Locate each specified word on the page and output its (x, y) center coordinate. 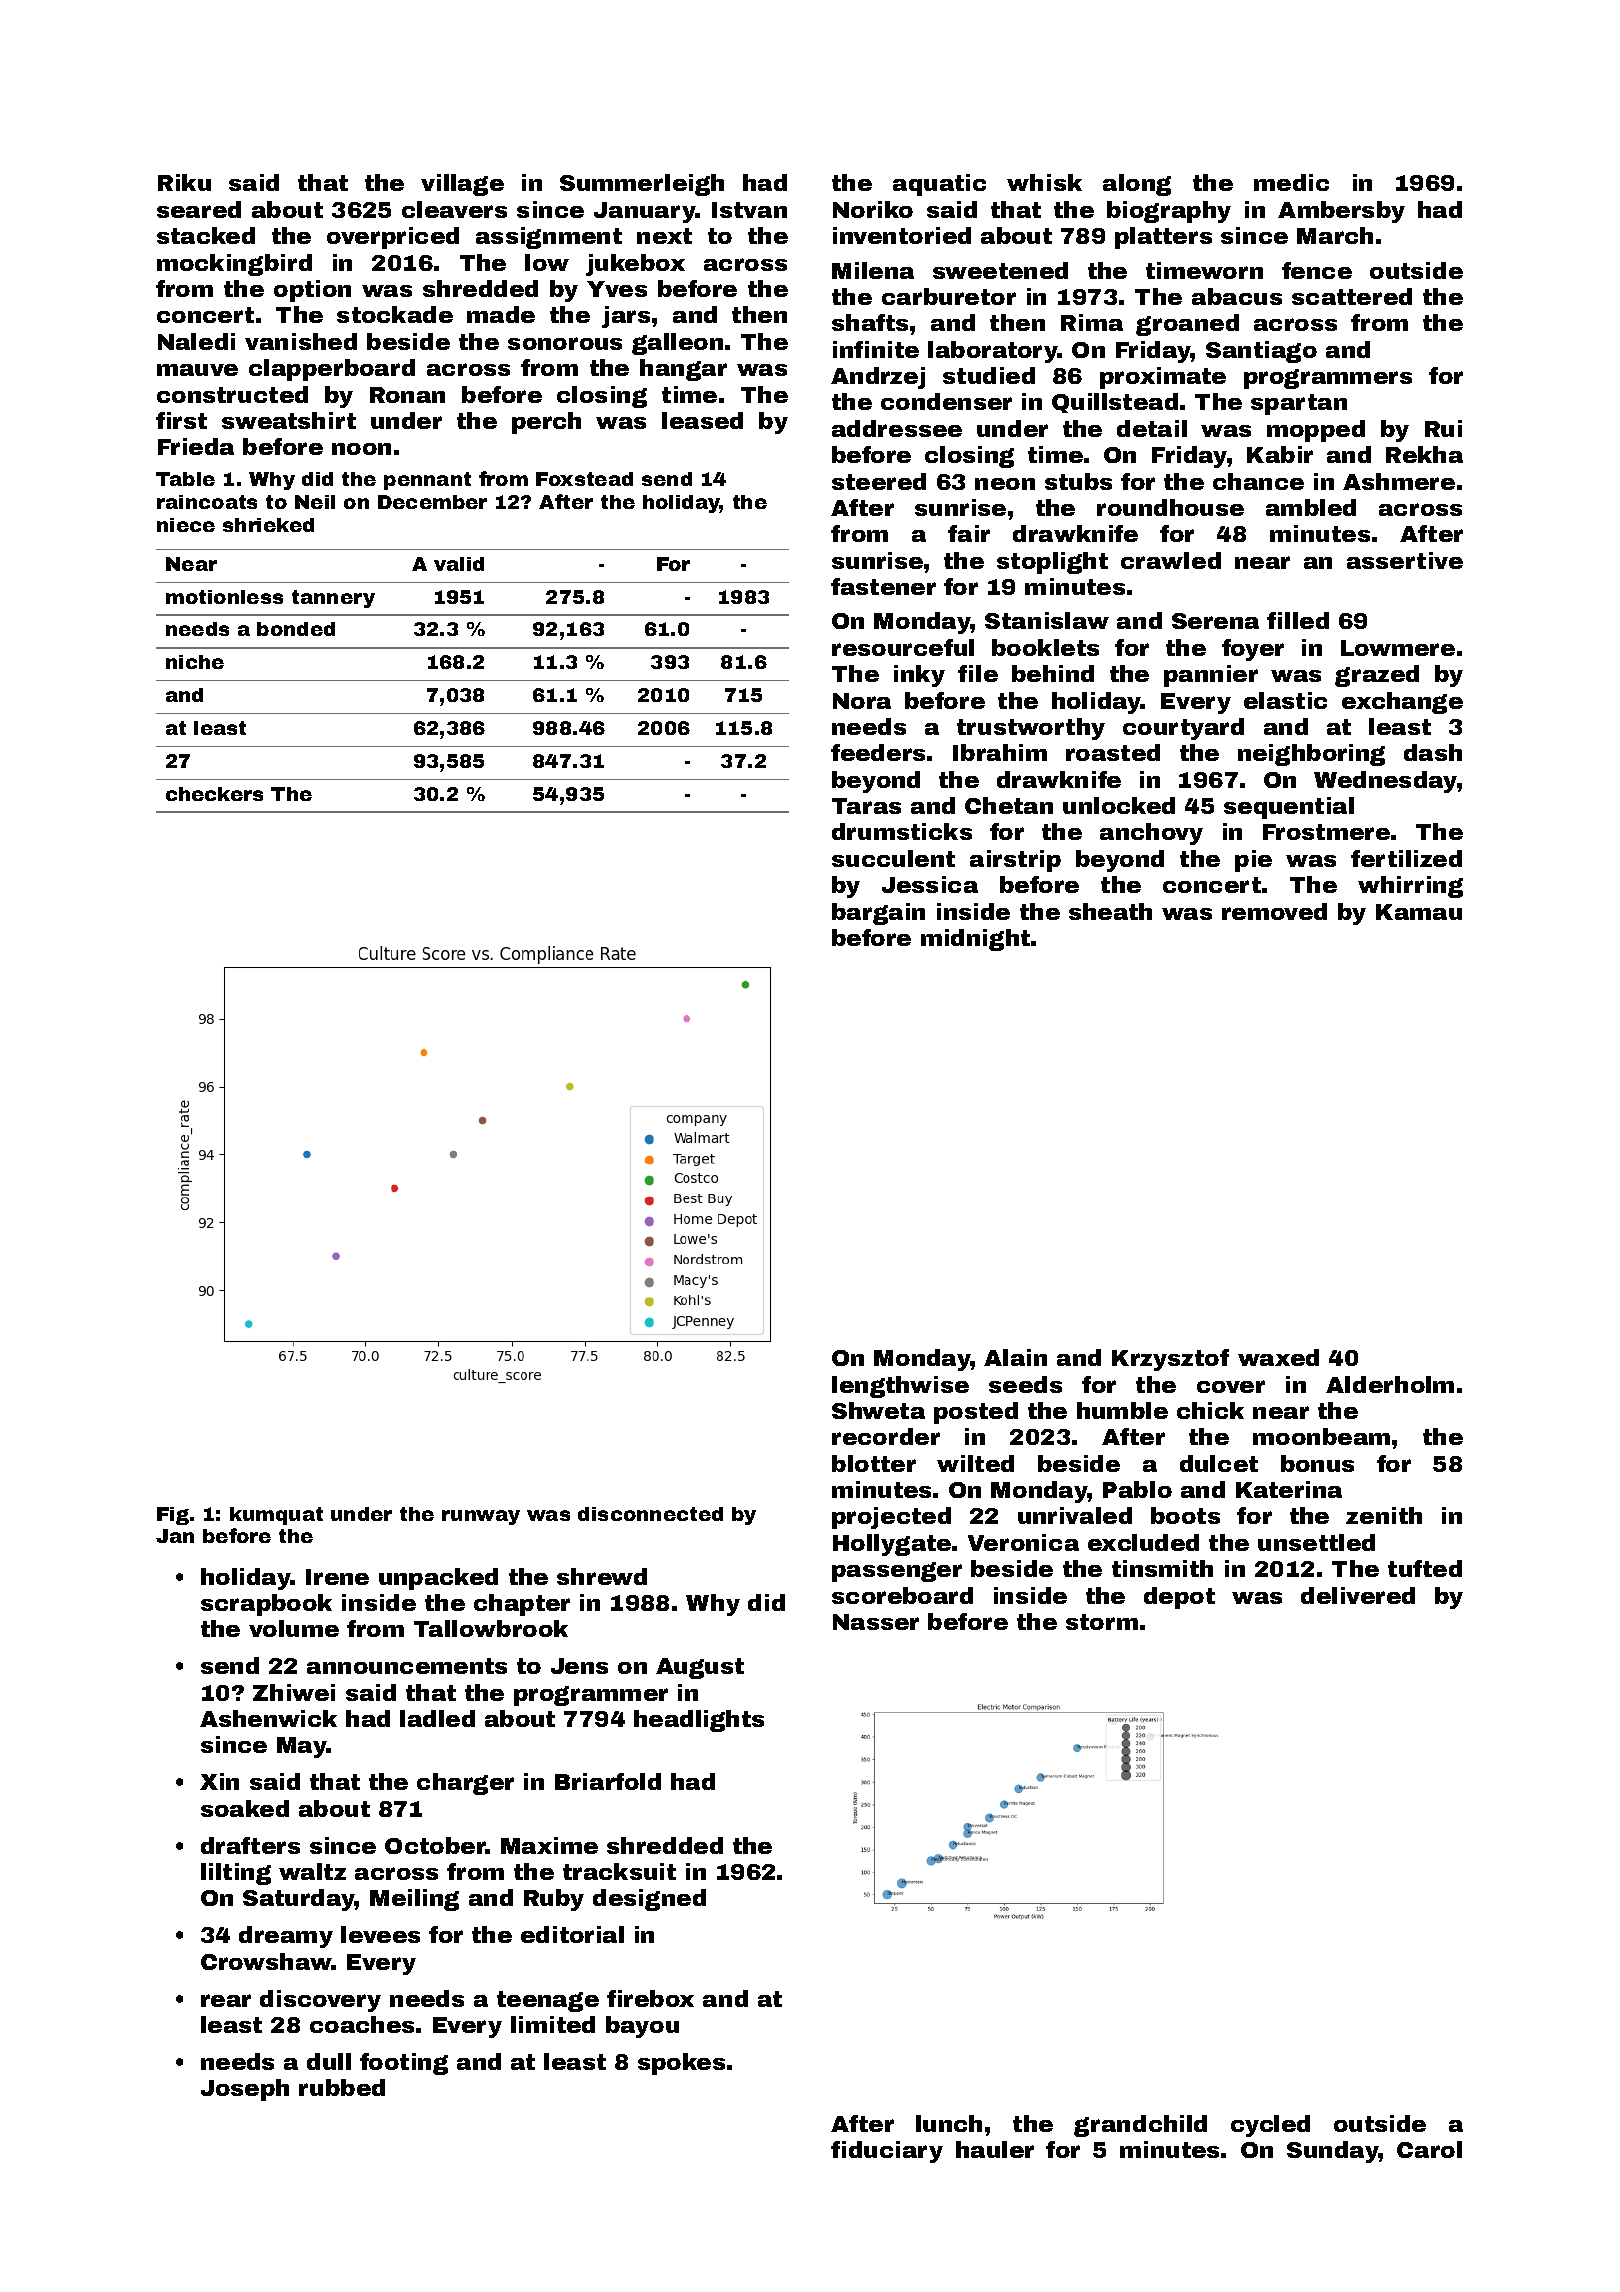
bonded (296, 629)
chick (1210, 1410)
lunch (949, 2123)
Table (185, 479)
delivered (1358, 1595)
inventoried (902, 235)
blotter (874, 1463)
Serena (1215, 621)
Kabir (1280, 454)
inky (919, 676)
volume (294, 1628)
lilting (236, 1874)
